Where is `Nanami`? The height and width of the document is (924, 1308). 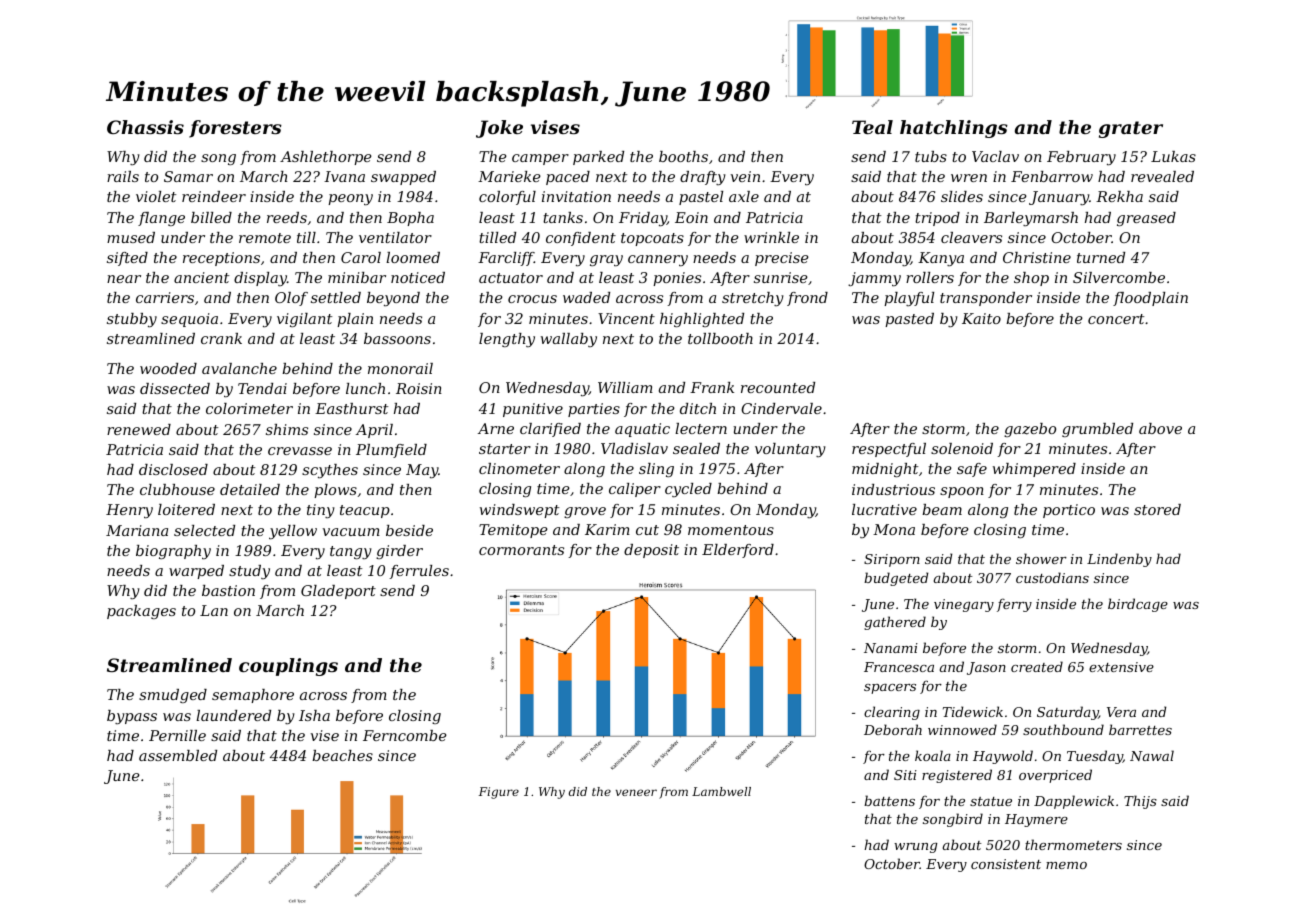 Nanami is located at coordinates (891, 648).
